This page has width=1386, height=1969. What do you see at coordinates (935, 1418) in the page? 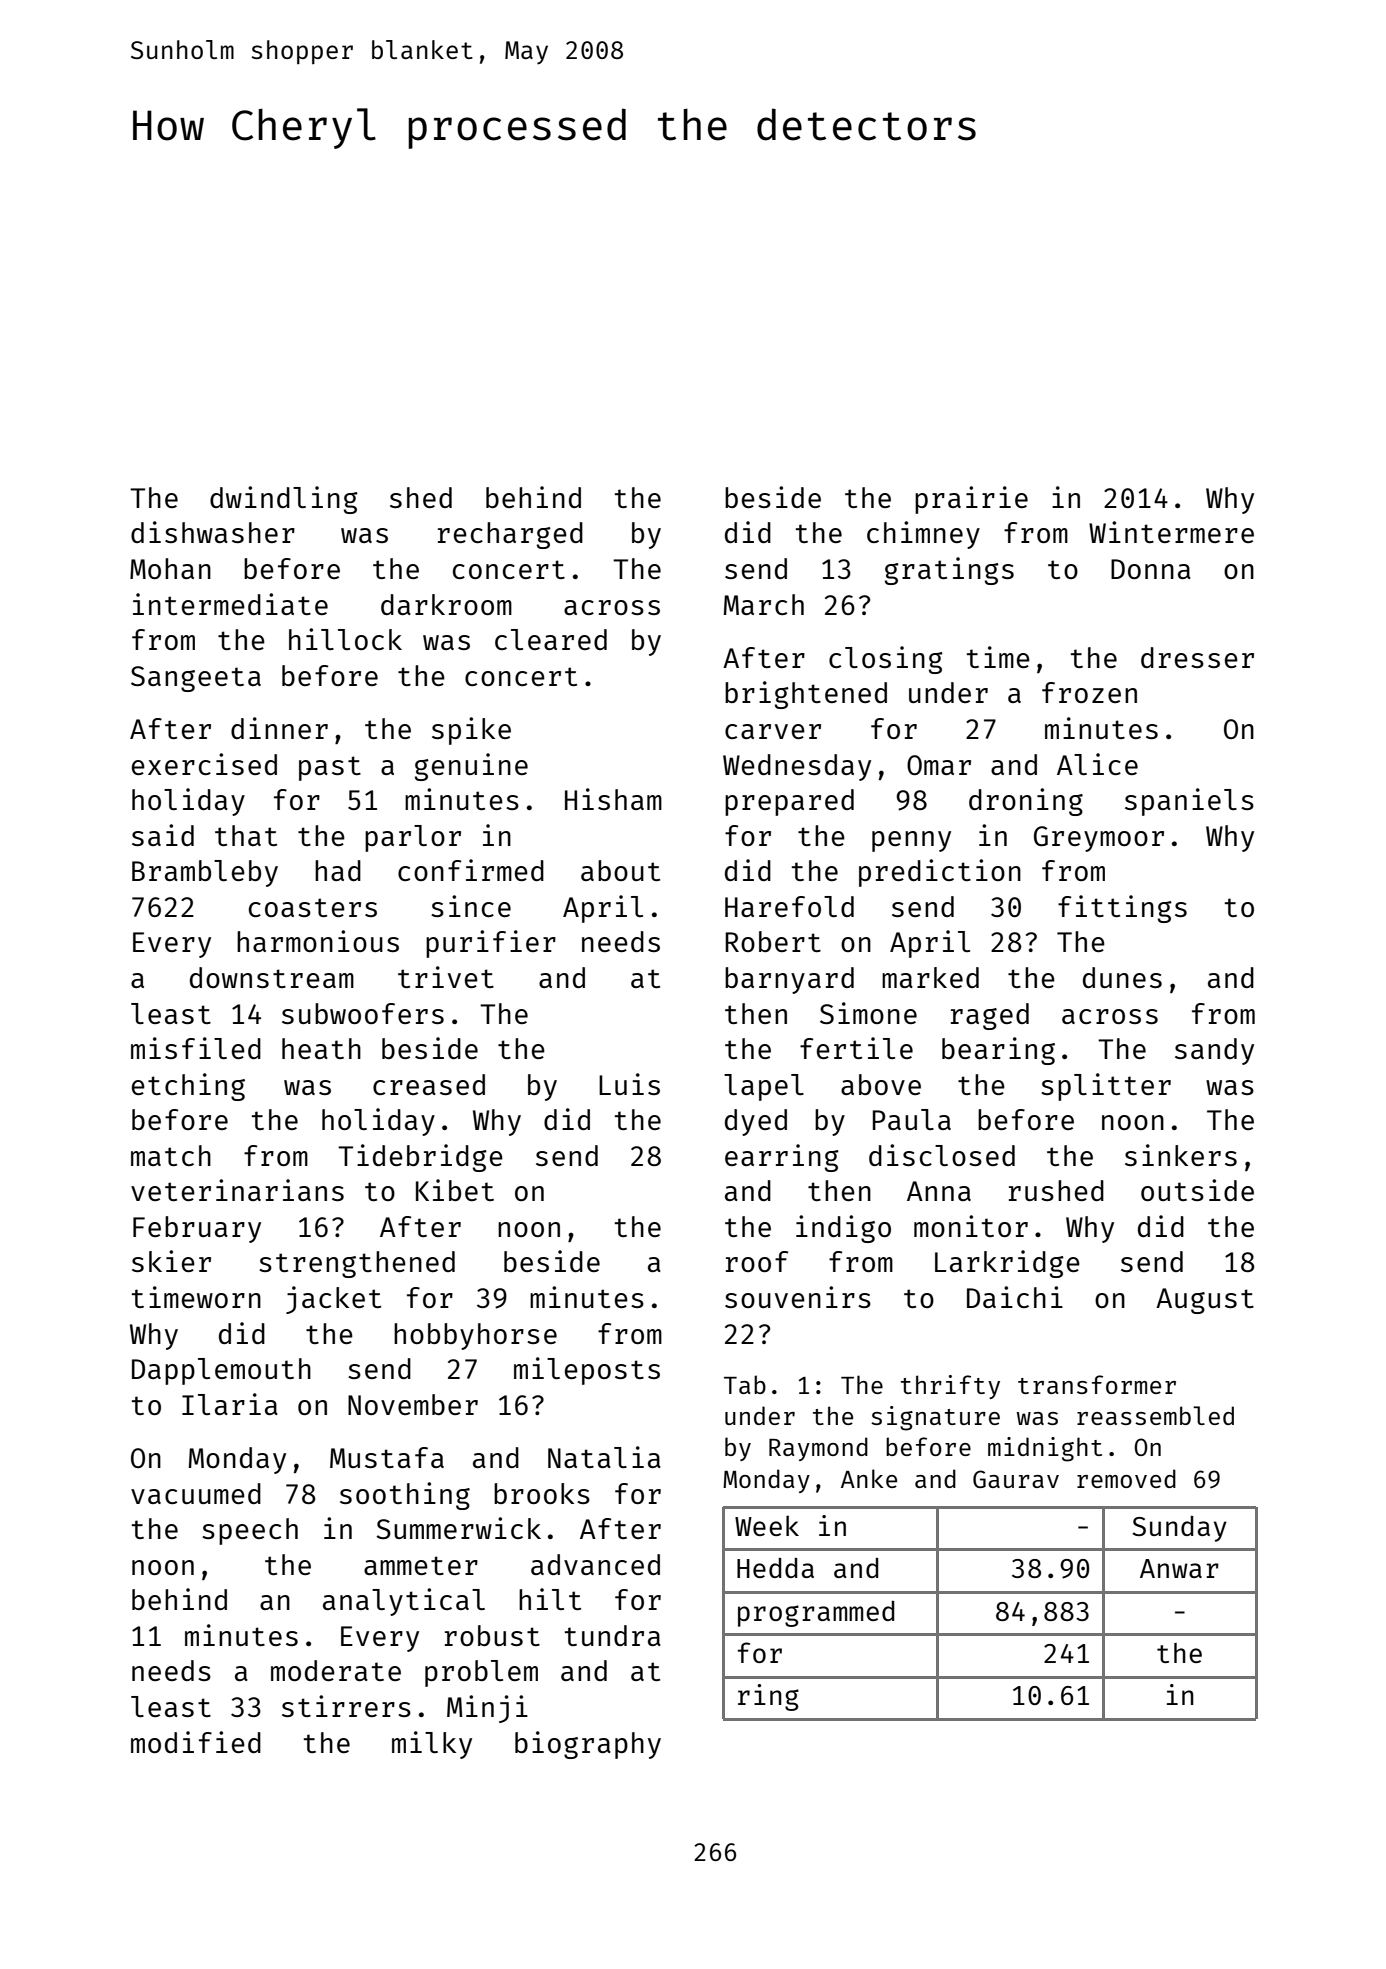
I see `signature` at bounding box center [935, 1418].
